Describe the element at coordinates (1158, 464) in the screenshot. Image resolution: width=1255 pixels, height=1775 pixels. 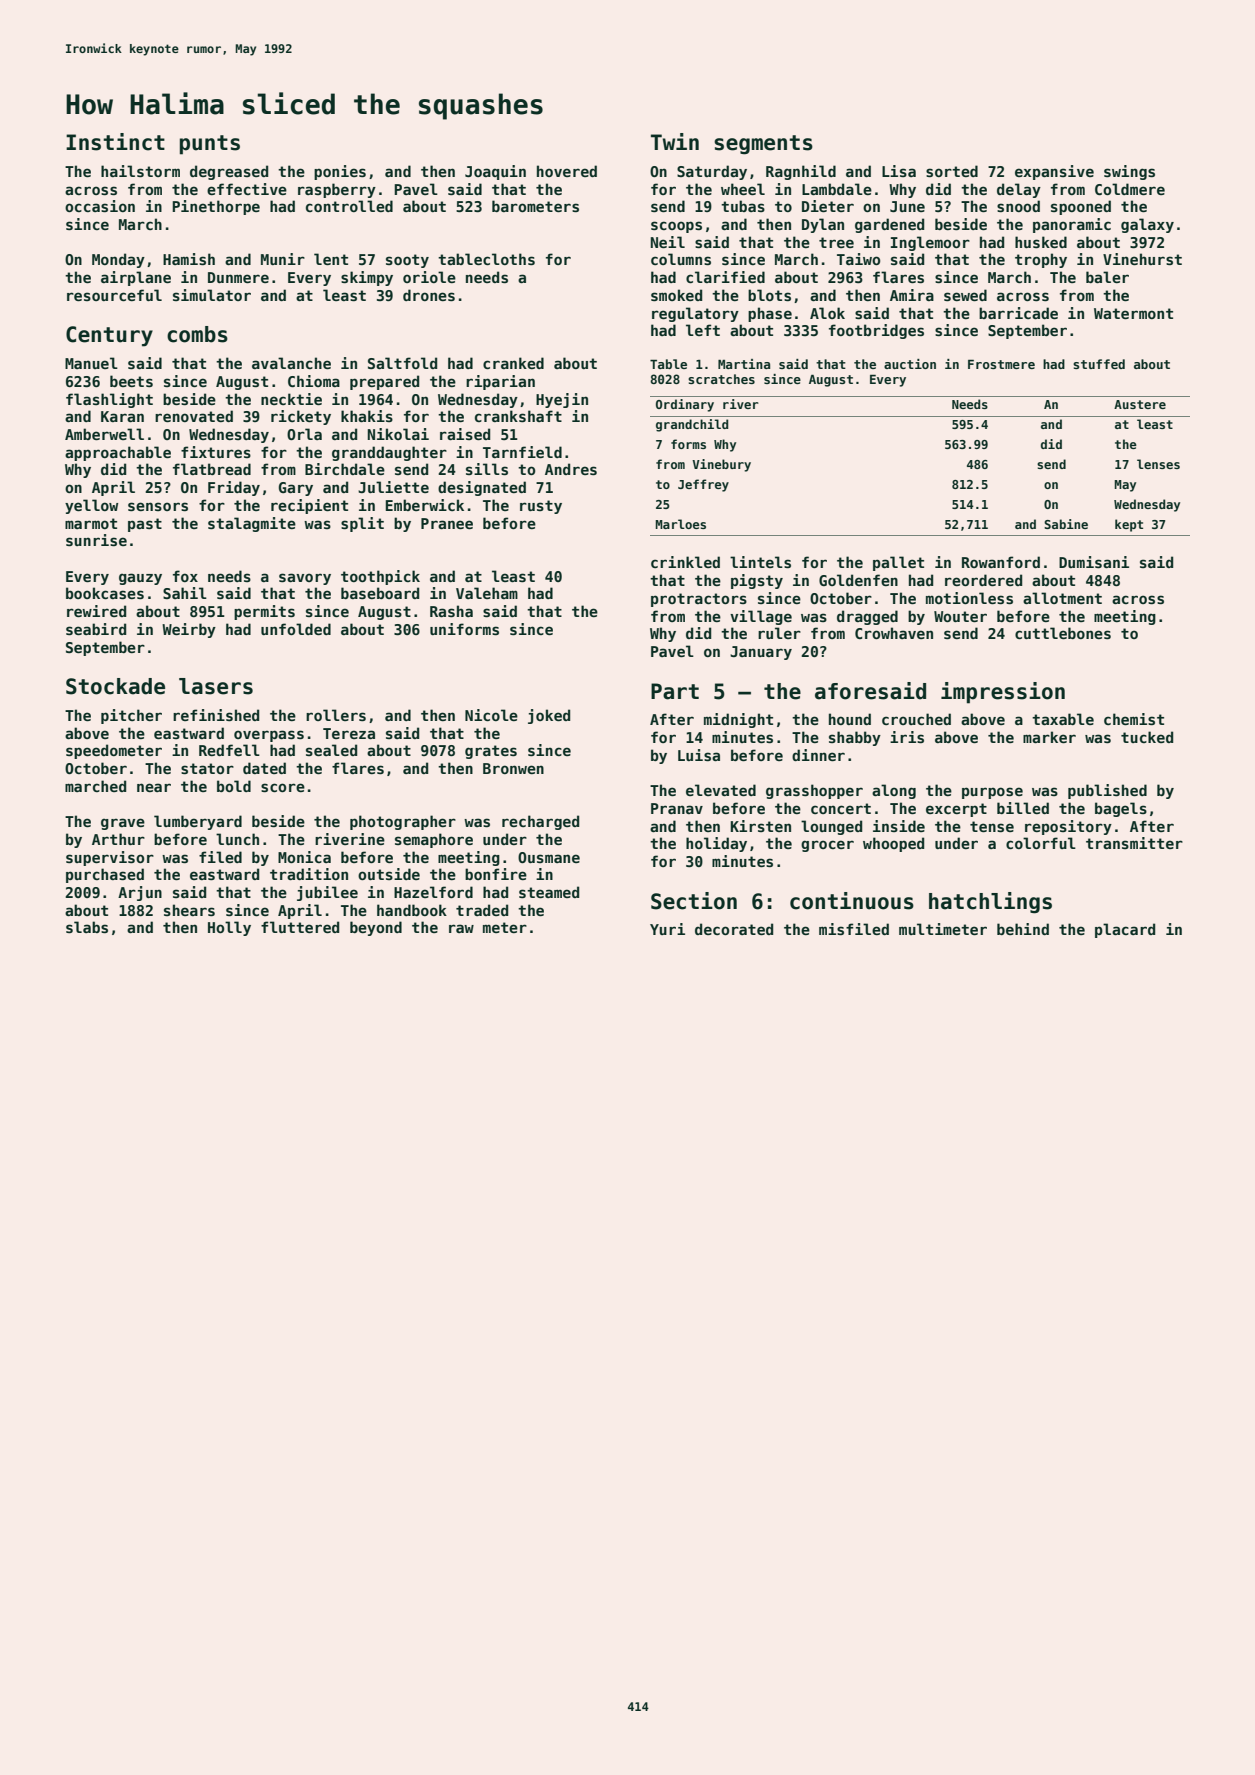
I see `lenses` at that location.
